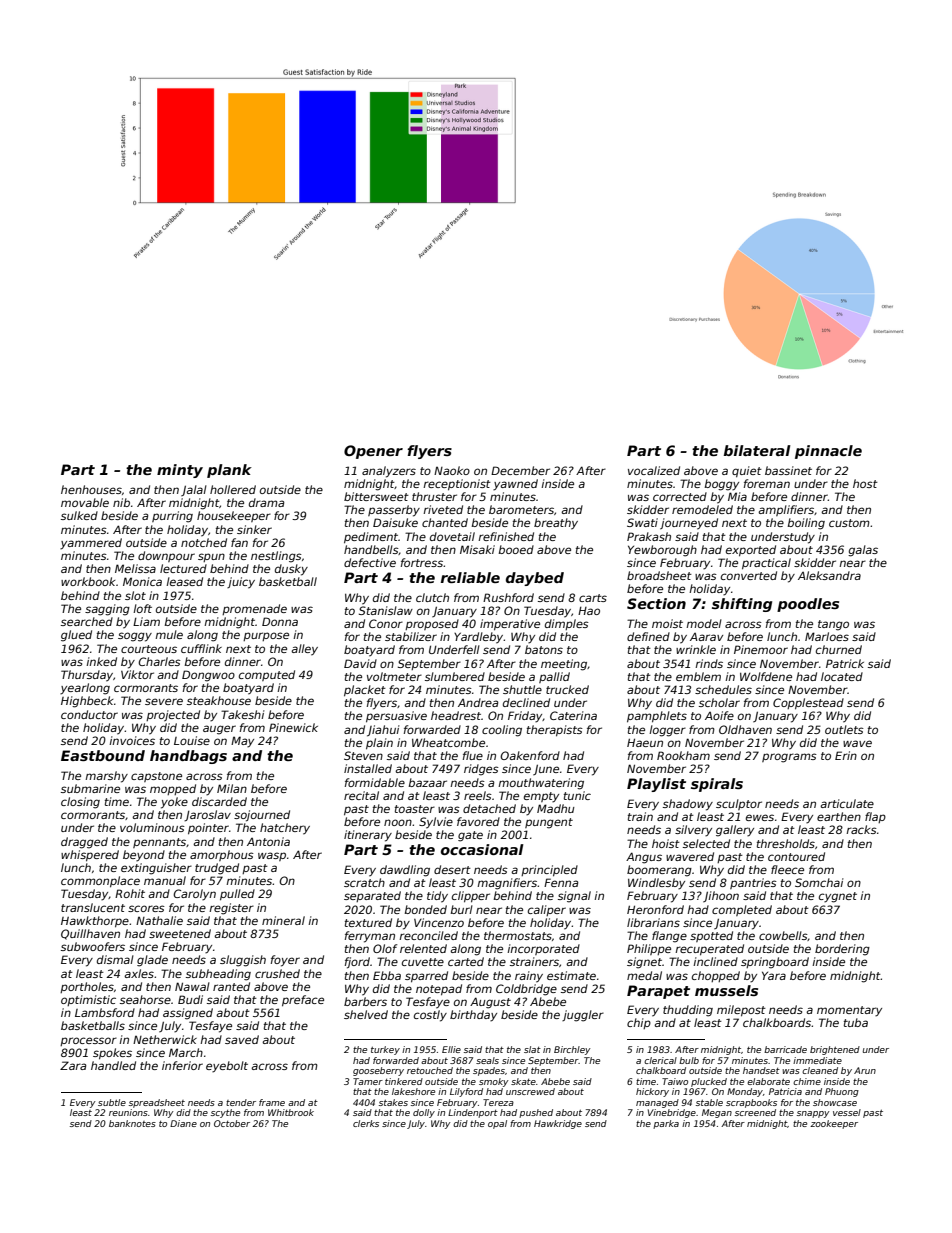 The image size is (952, 1233). Describe the element at coordinates (448, 742) in the screenshot. I see `Wheatcombe` at that location.
